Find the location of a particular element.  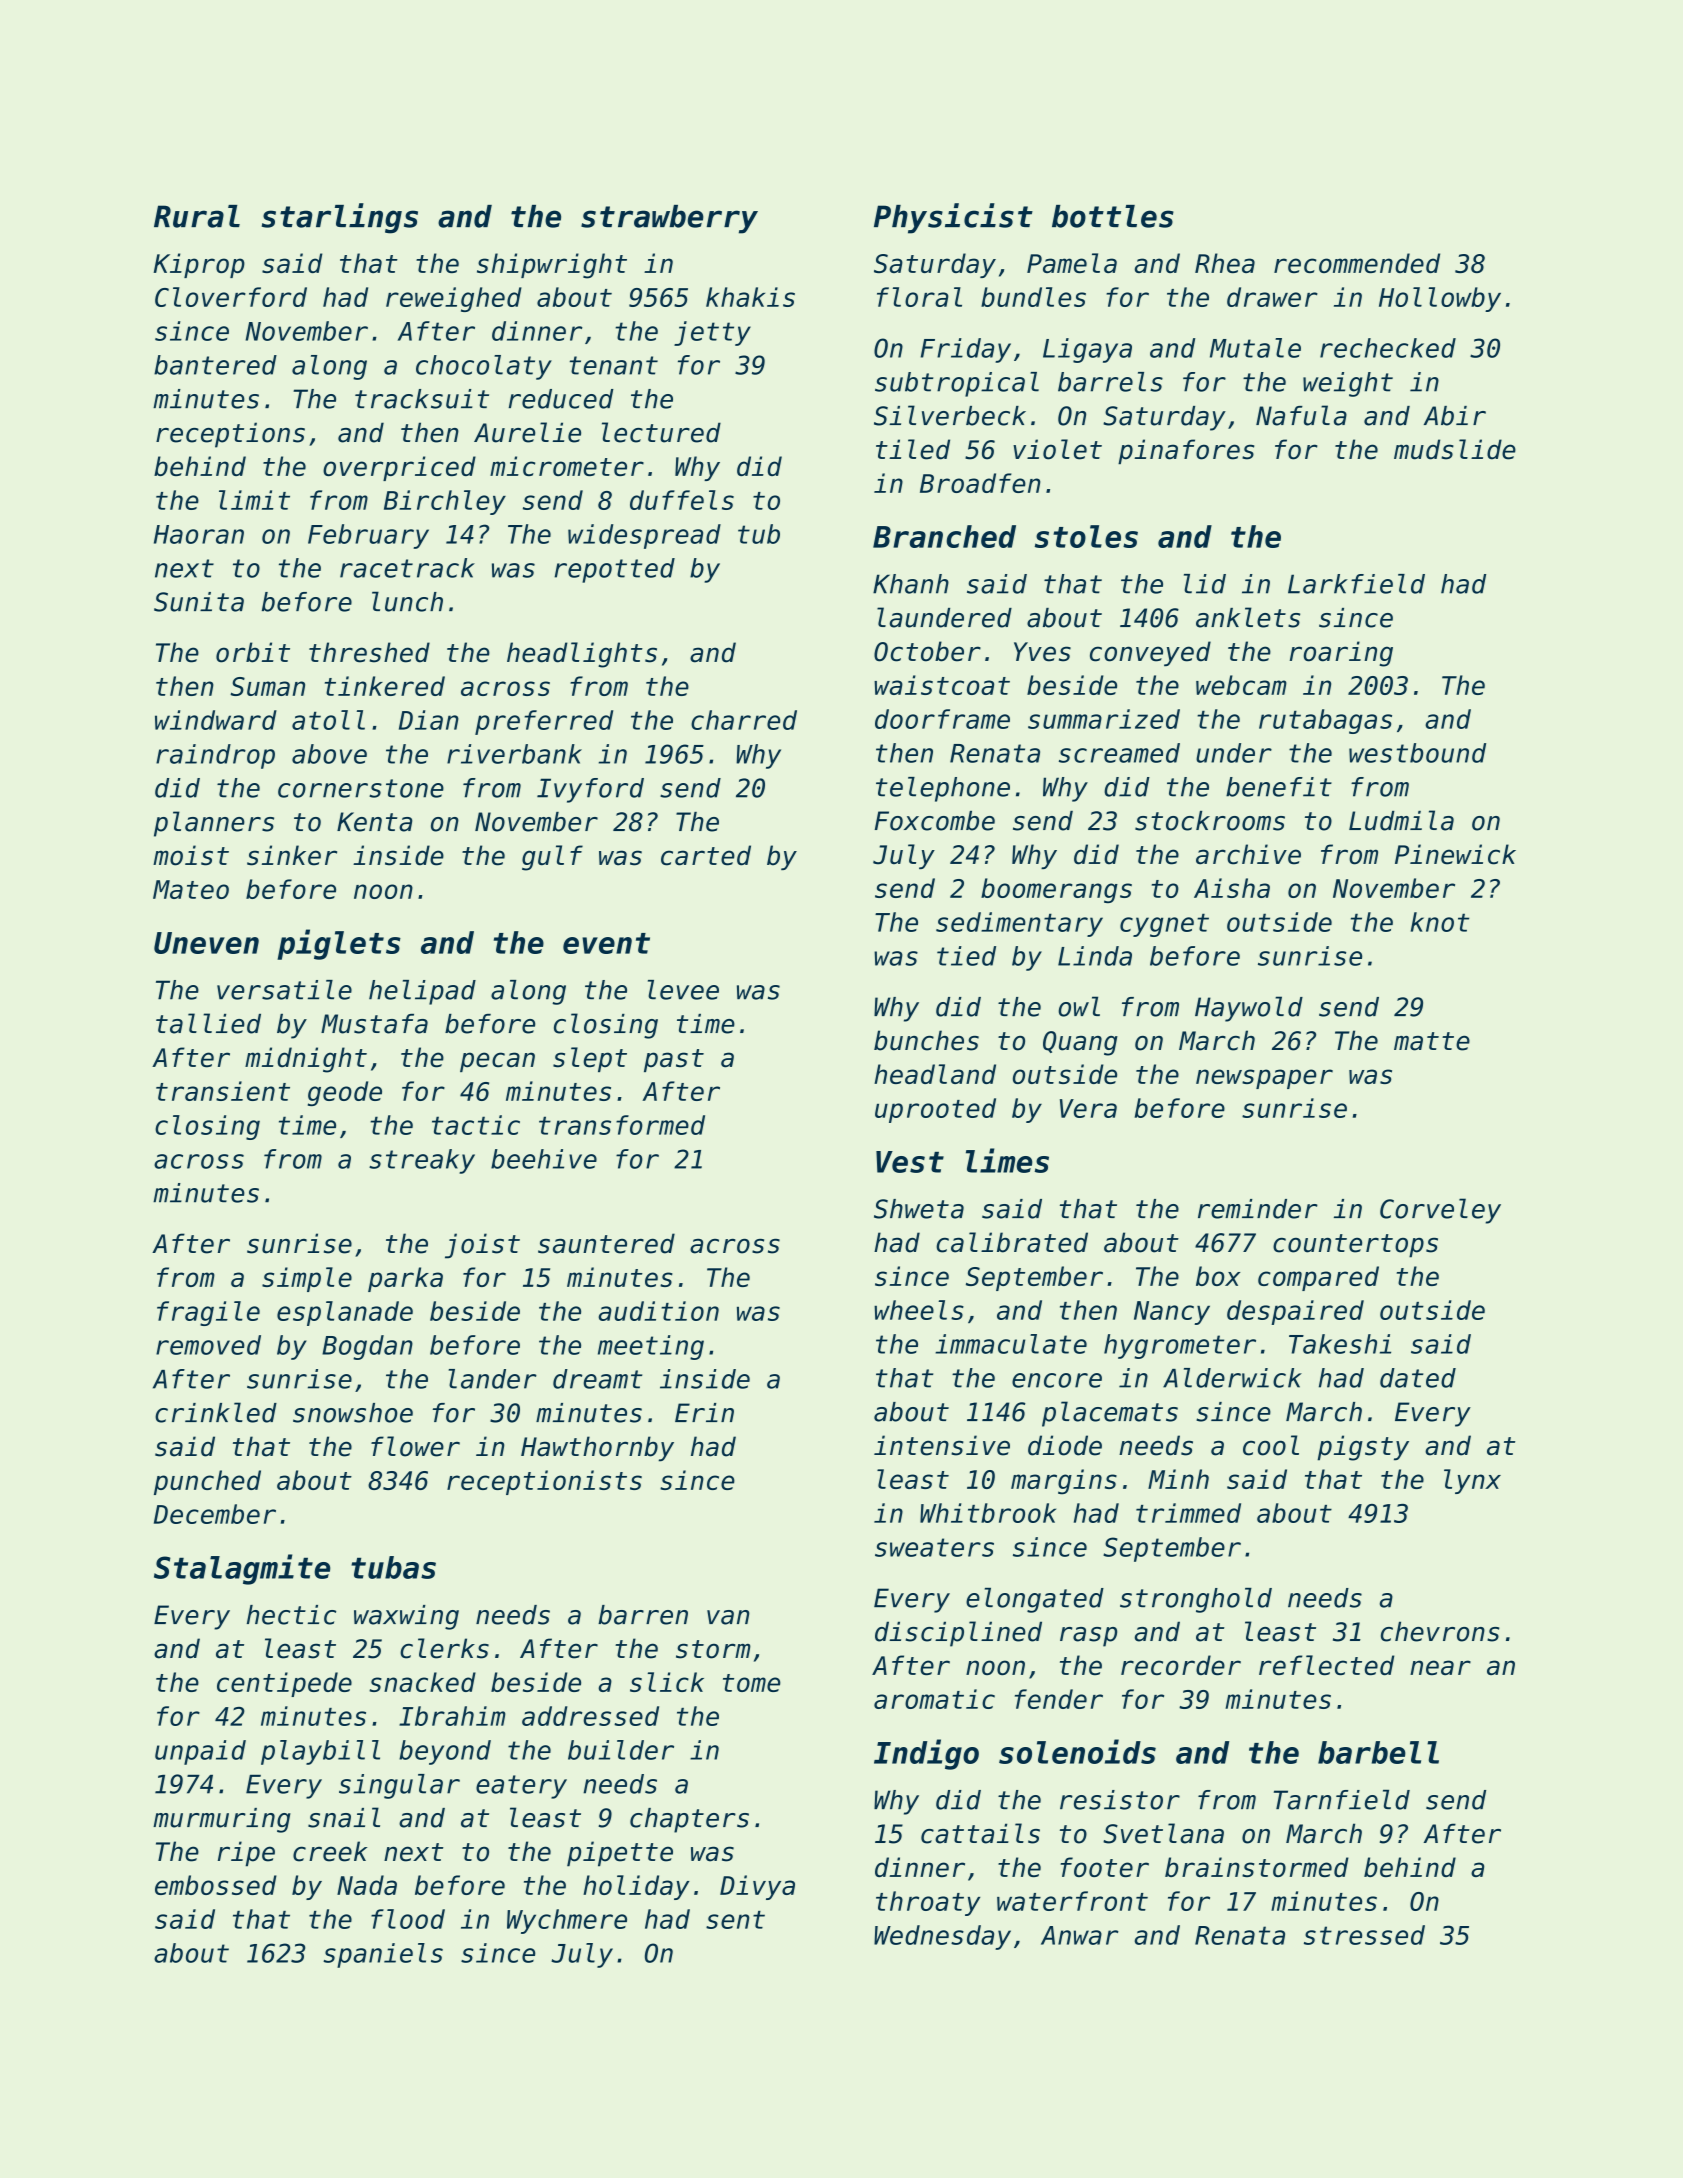

Corveley is located at coordinates (1440, 1211).
